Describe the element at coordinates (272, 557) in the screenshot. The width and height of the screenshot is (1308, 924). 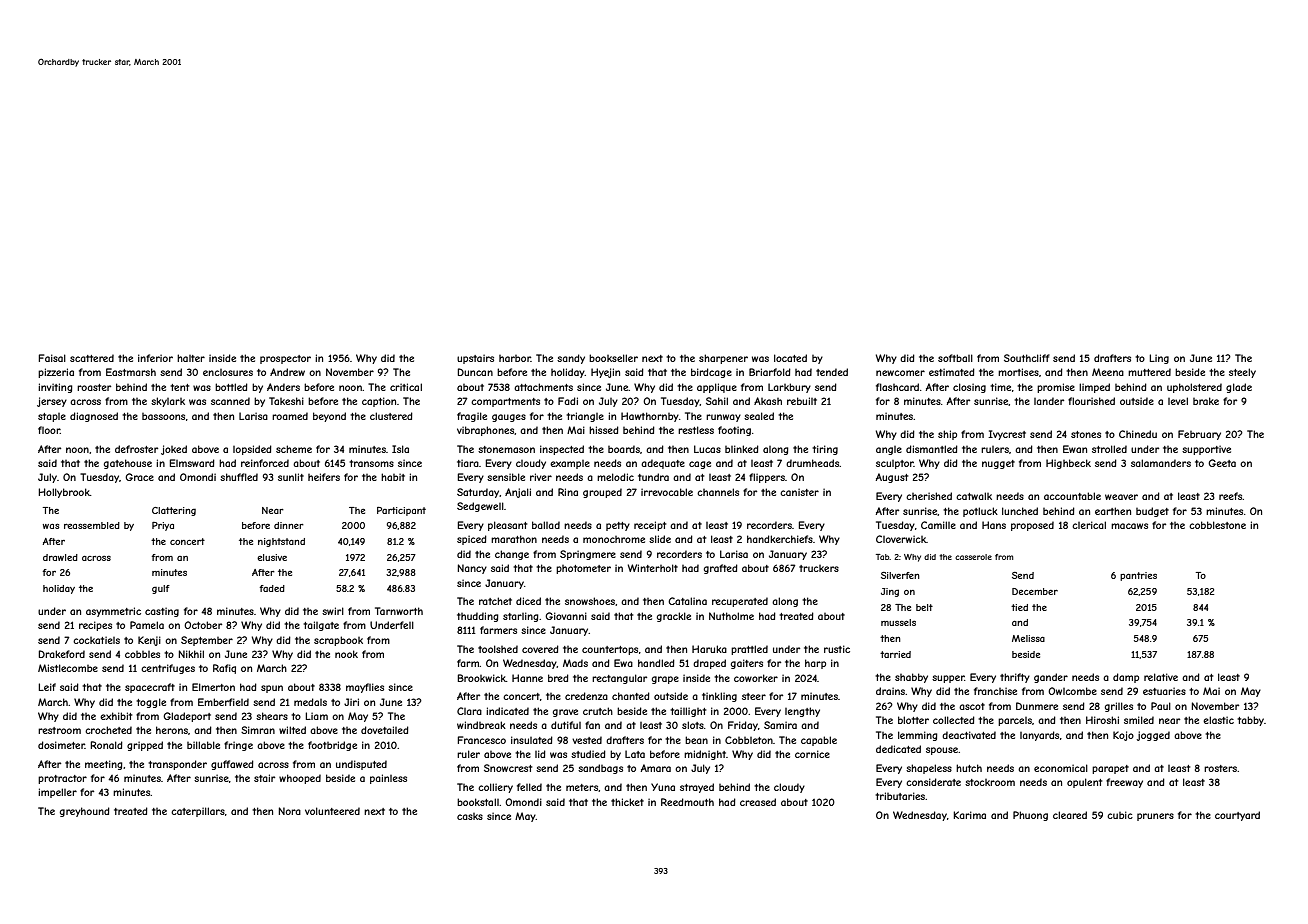
I see `elusive` at that location.
